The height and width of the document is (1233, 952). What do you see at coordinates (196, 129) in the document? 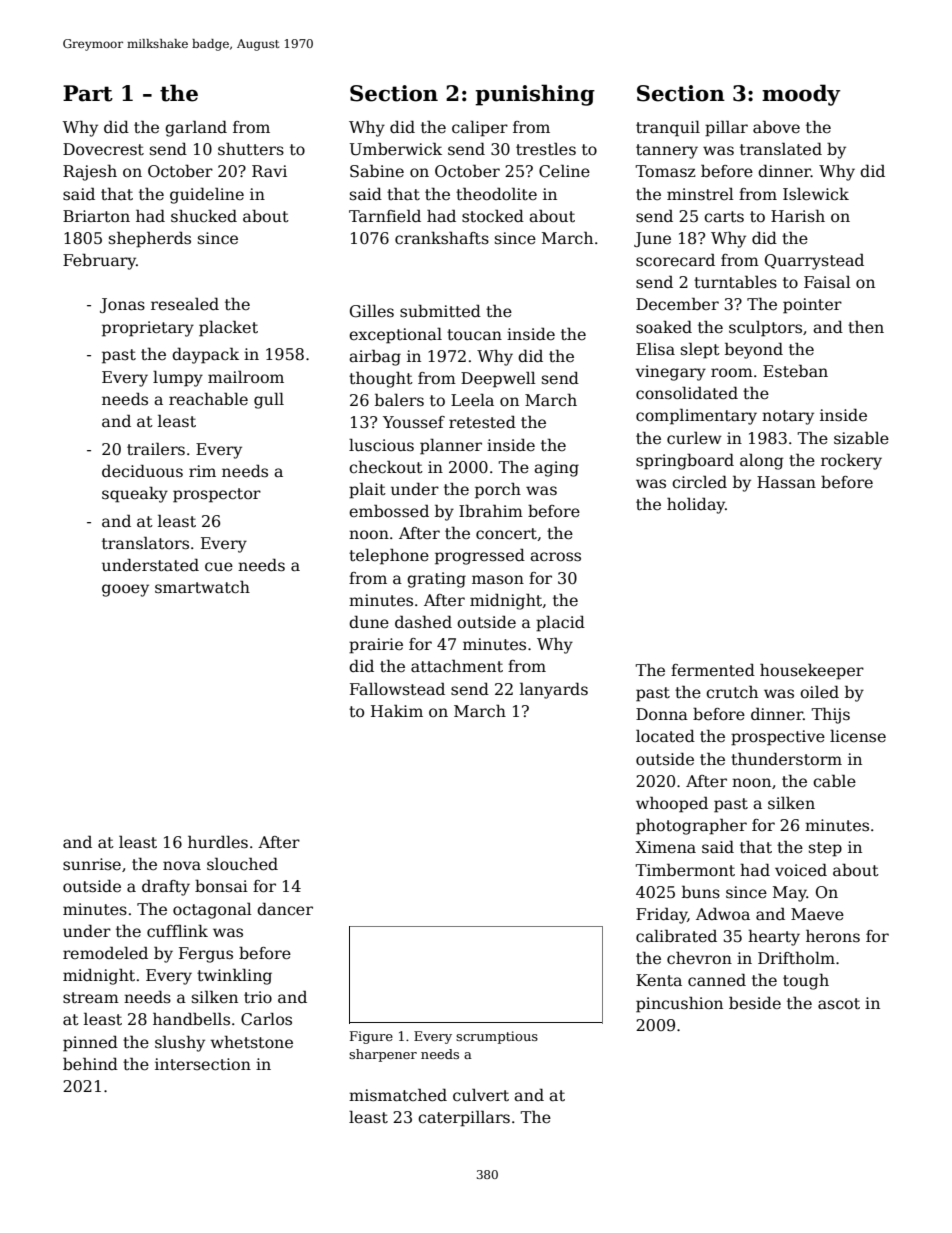
I see `garland` at bounding box center [196, 129].
